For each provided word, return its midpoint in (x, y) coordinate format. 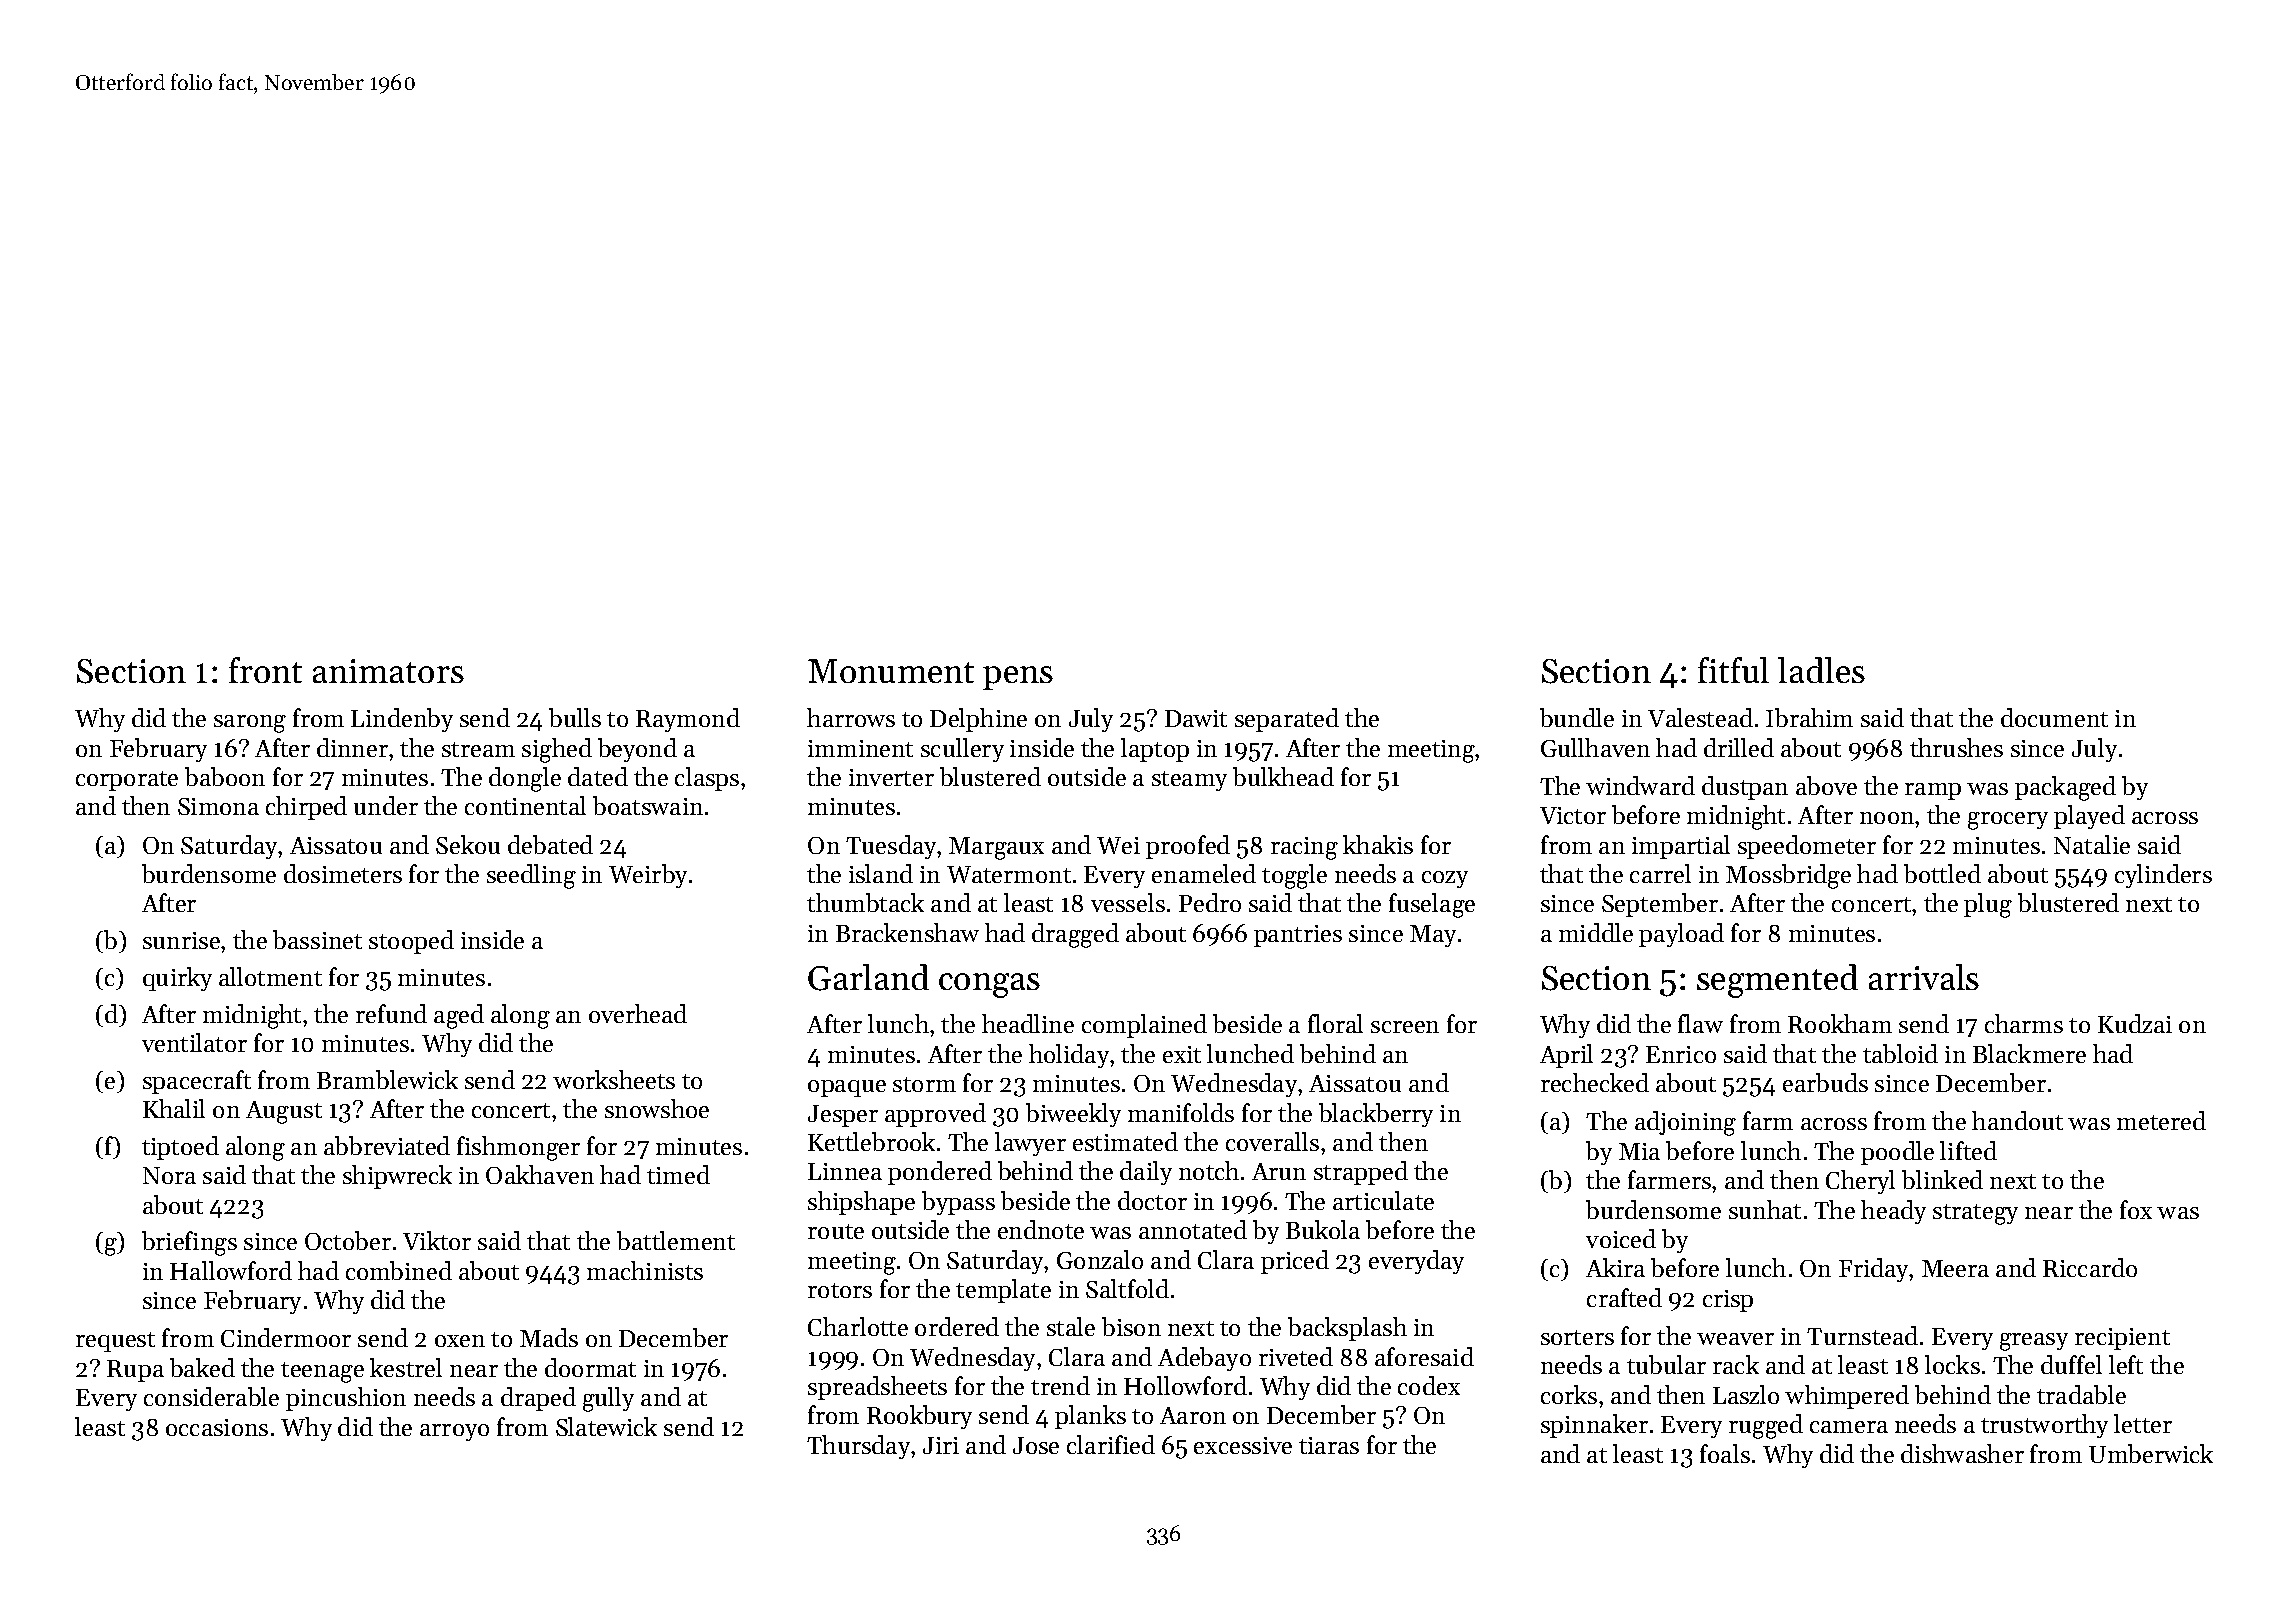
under (386, 805)
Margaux (996, 848)
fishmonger (518, 1148)
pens (1018, 678)
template (1003, 1291)
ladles (1821, 670)
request (115, 1342)
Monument (891, 671)
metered (2161, 1120)
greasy (2034, 1342)
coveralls (1272, 1141)
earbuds (1825, 1082)
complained (1144, 1026)
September (1660, 905)
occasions (217, 1427)
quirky (177, 979)
